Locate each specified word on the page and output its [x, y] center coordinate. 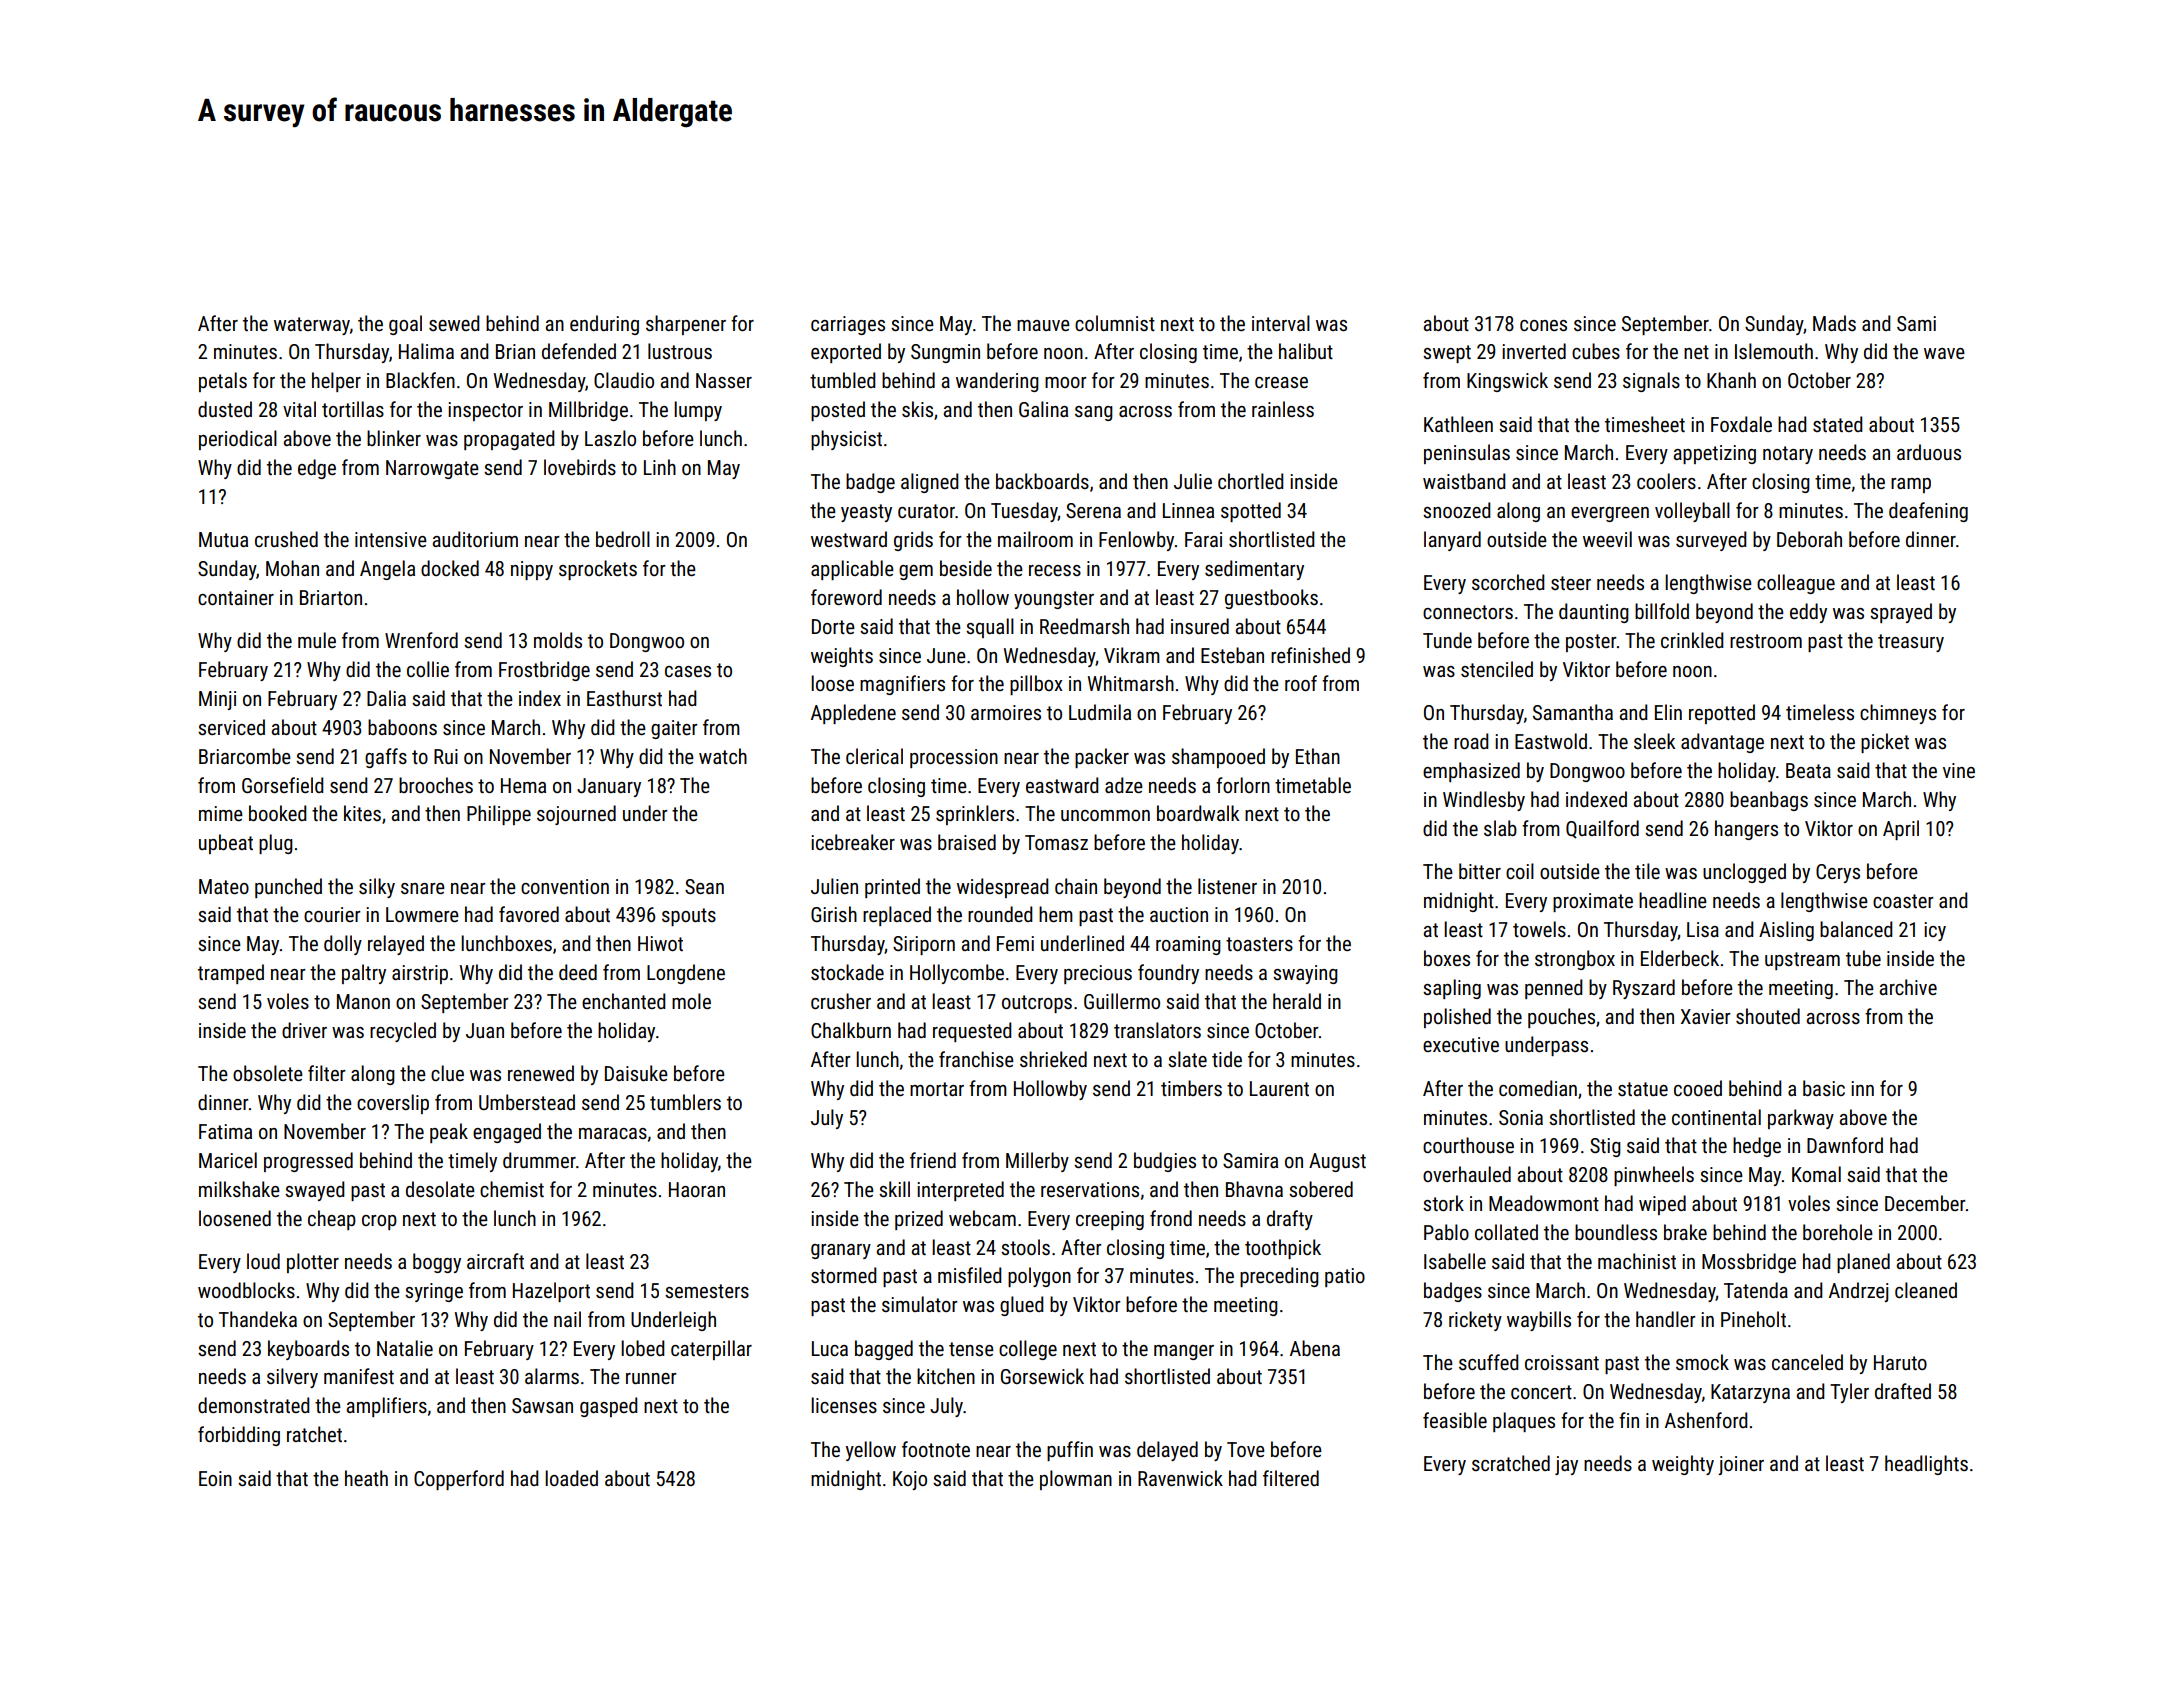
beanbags [1769, 801]
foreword [846, 597]
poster [1591, 643]
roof [1301, 683]
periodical [238, 440]
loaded [571, 1478]
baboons [402, 727]
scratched [1511, 1463]
